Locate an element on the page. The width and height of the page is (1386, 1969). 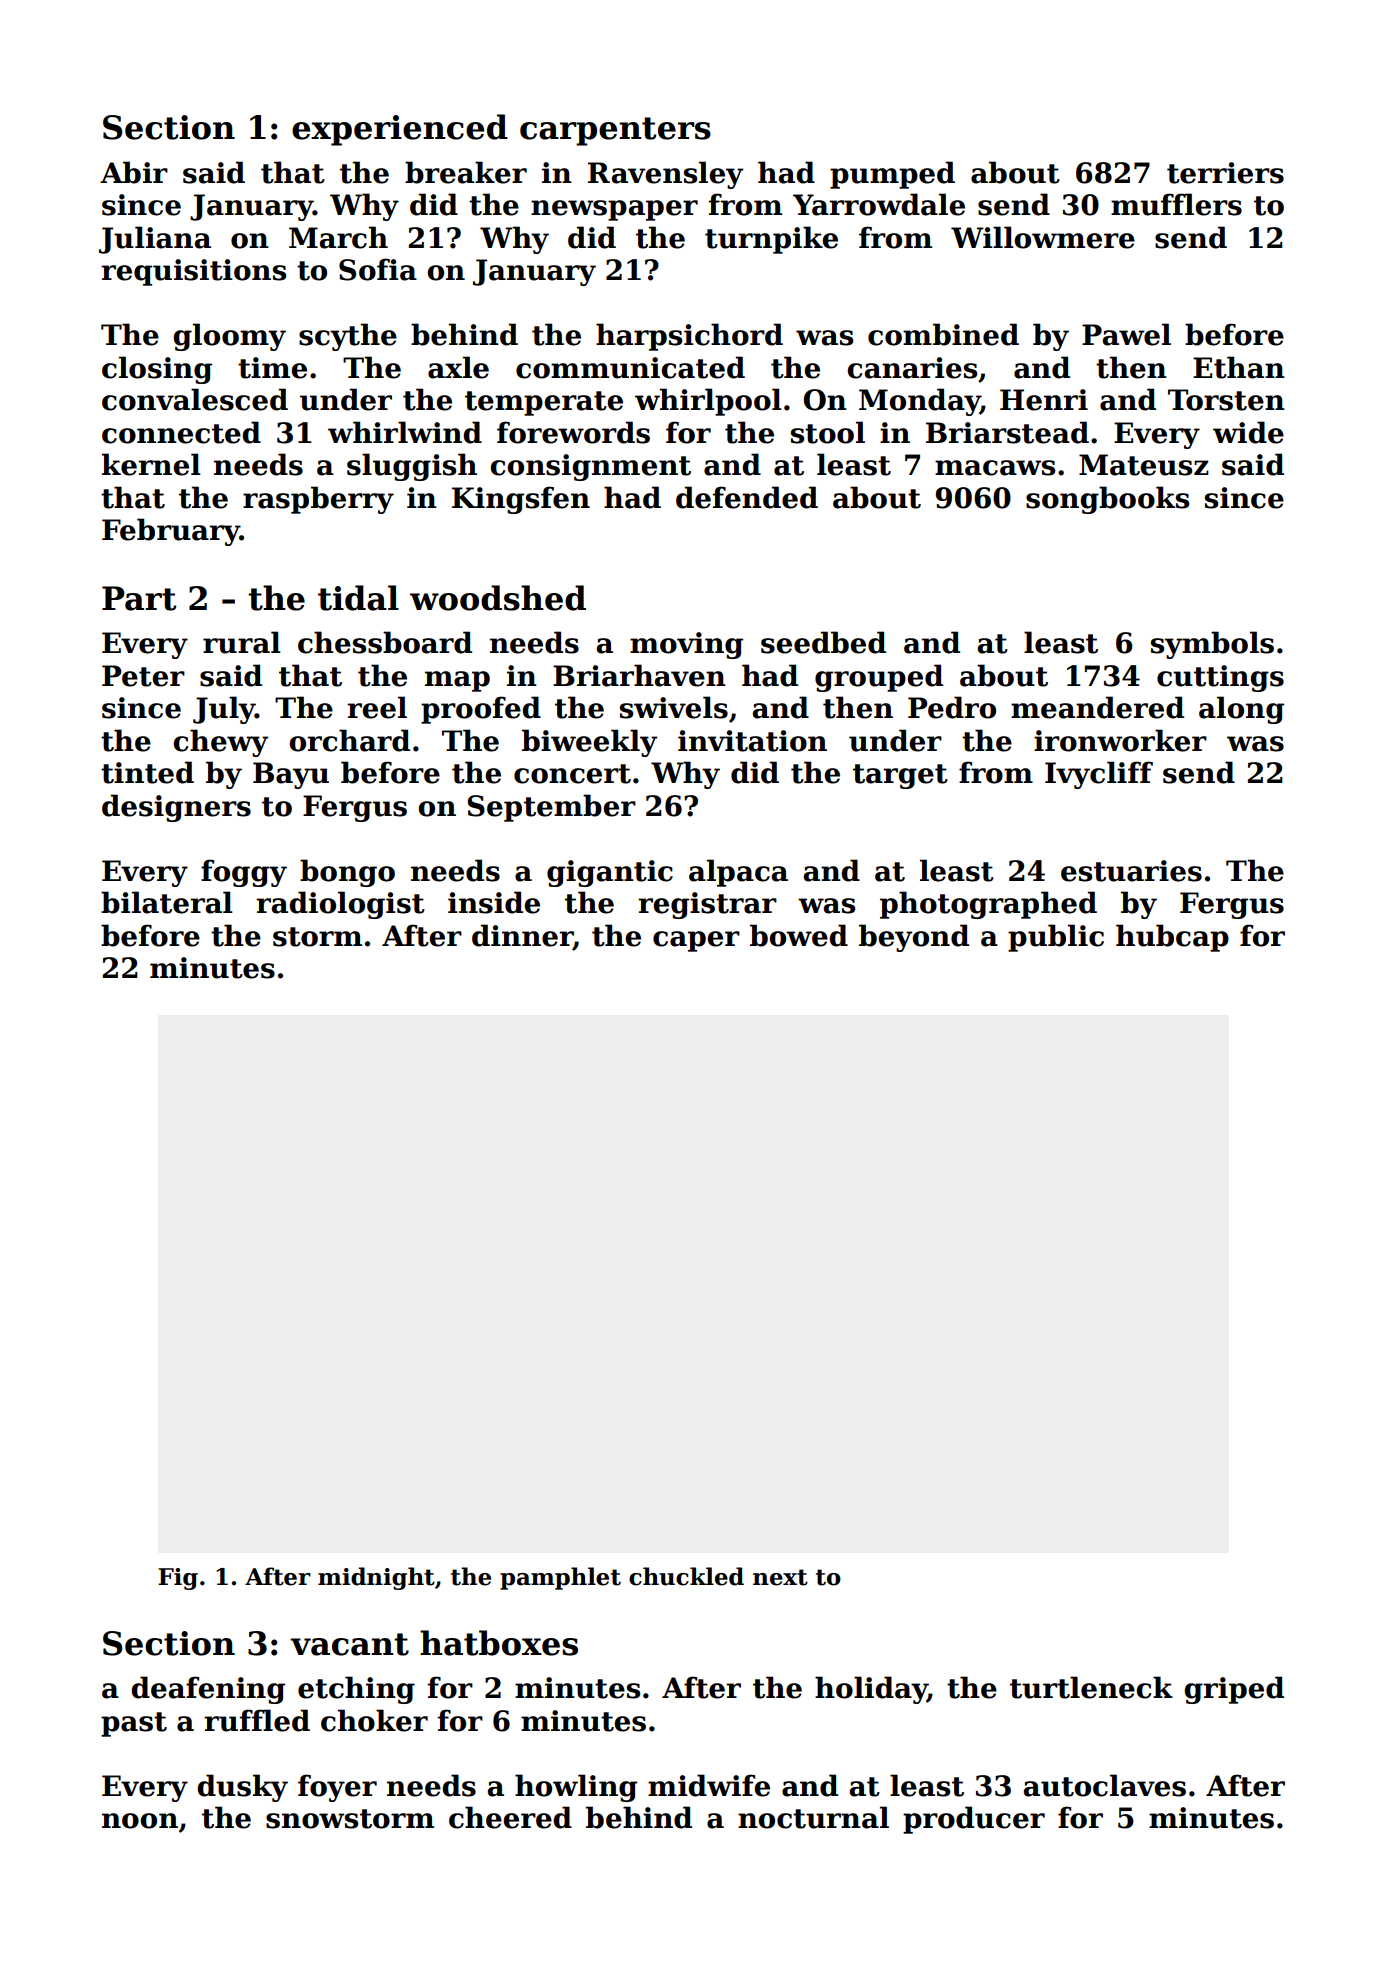
deafening is located at coordinates (208, 1690).
